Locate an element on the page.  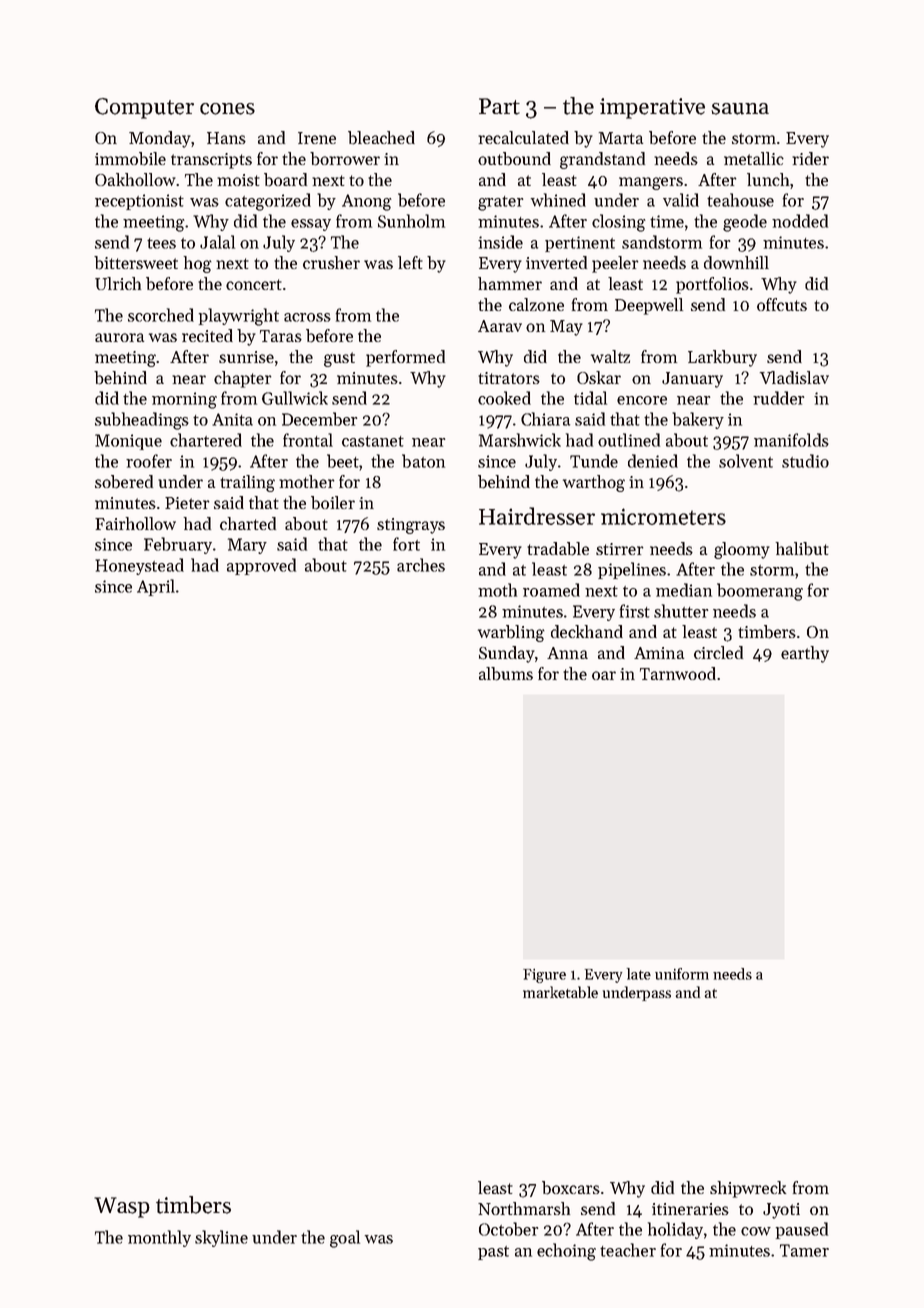
gloomy is located at coordinates (742, 550).
